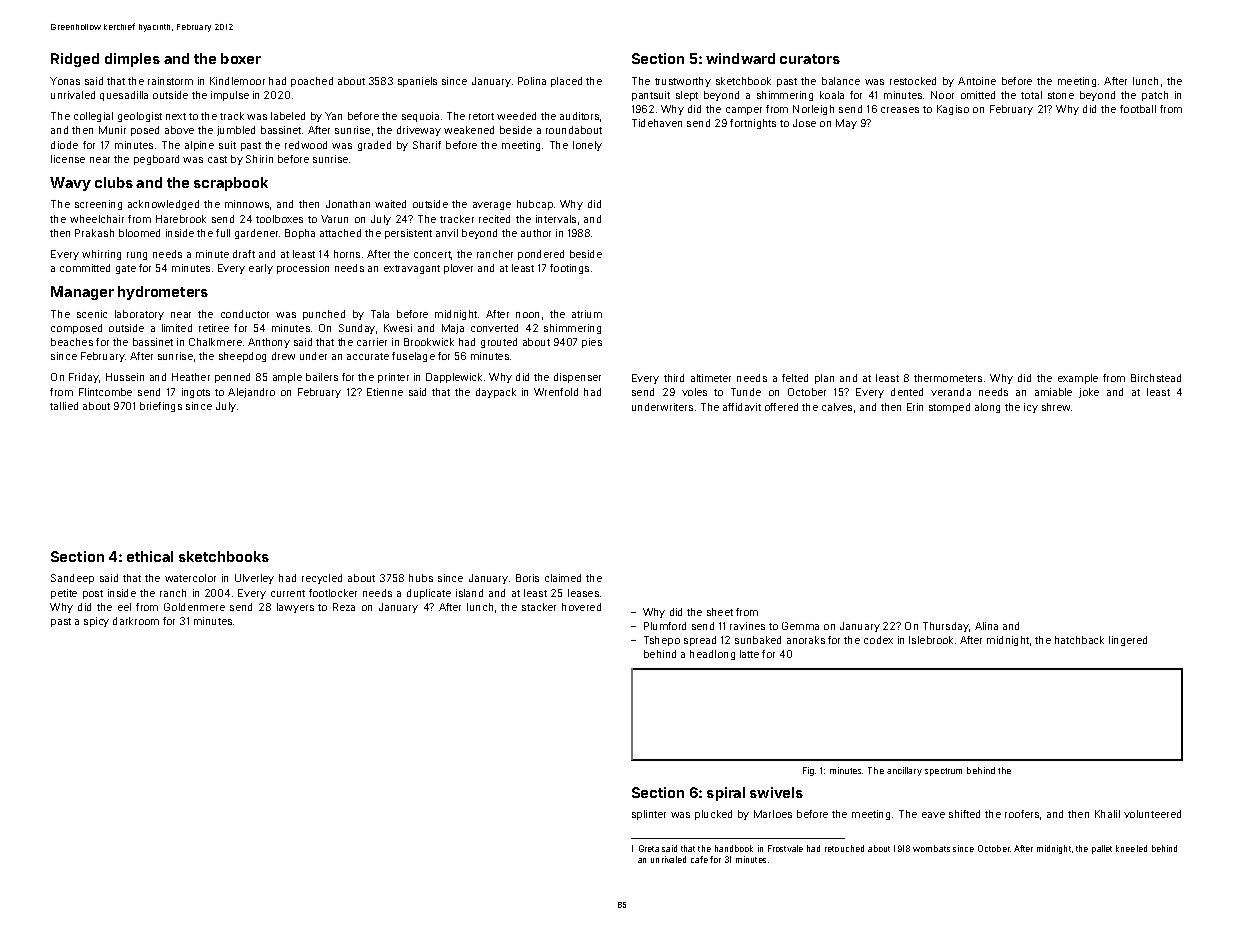  Describe the element at coordinates (306, 145) in the screenshot. I see `redwood` at that location.
